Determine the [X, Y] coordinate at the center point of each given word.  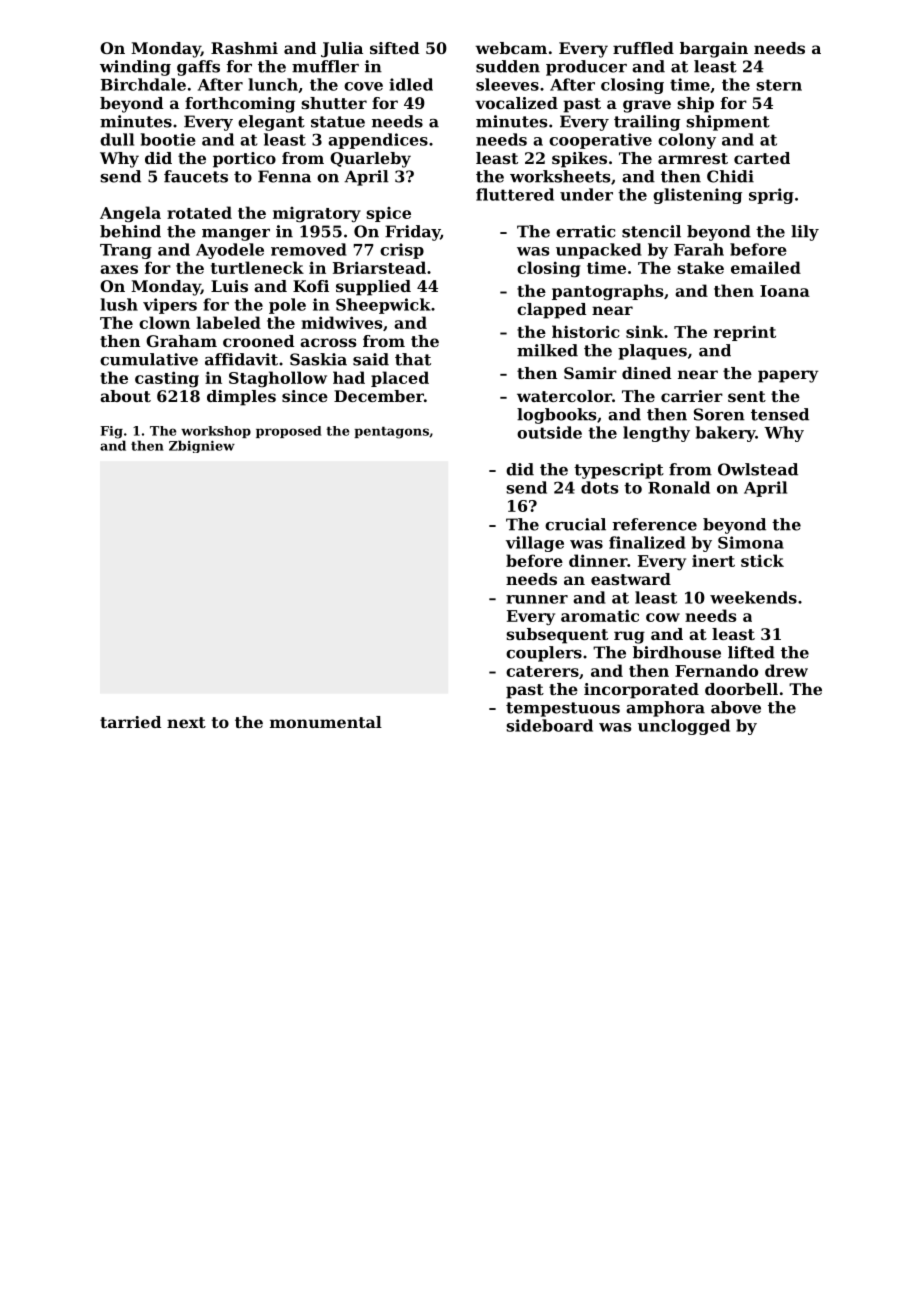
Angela [130, 214]
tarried [130, 722]
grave [647, 106]
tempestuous [563, 709]
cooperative [600, 141]
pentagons [391, 432]
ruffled [643, 48]
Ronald [679, 487]
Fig [111, 432]
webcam [511, 48]
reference [654, 524]
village [535, 544]
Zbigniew [202, 446]
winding [135, 68]
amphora [665, 709]
